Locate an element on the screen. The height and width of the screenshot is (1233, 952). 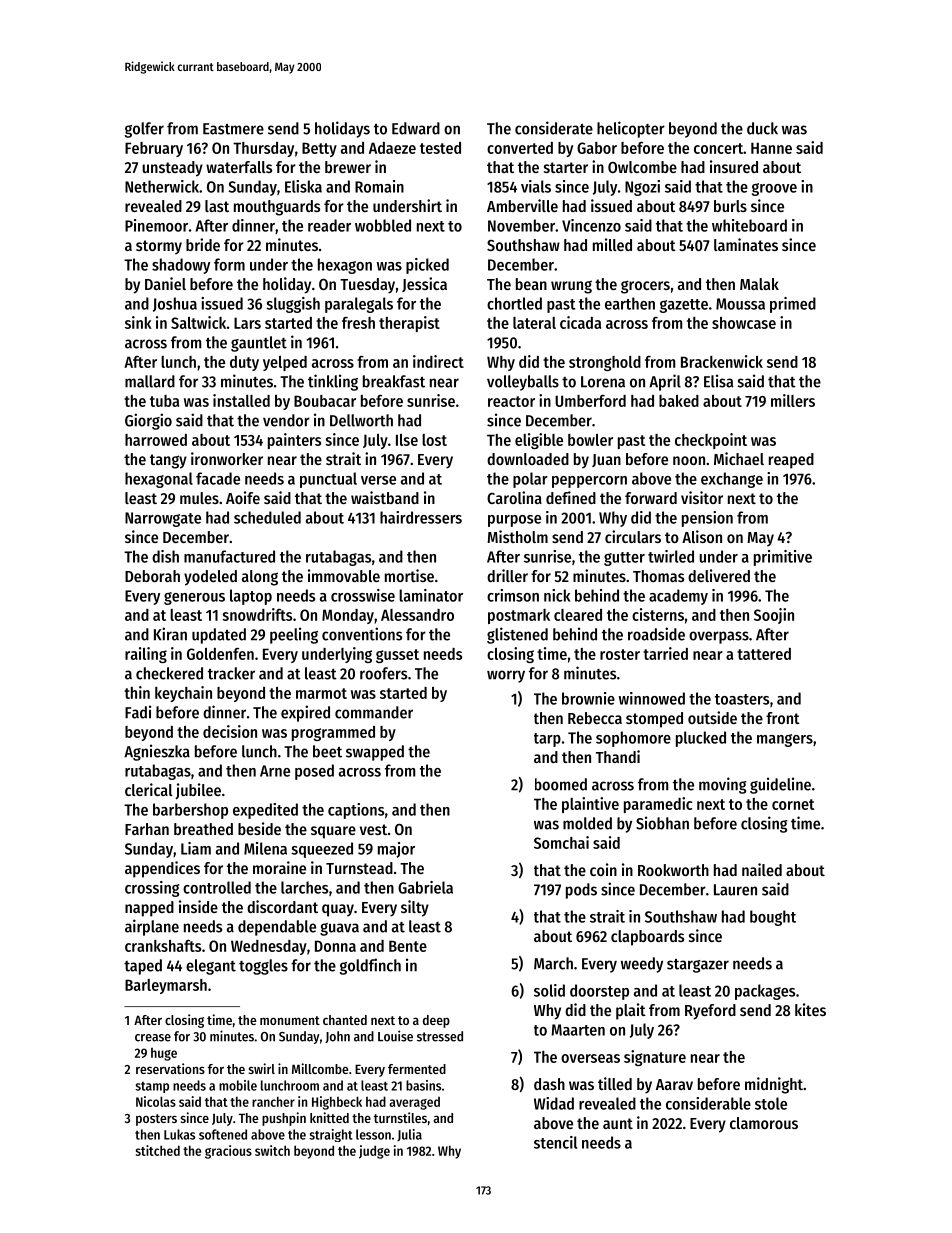
vest is located at coordinates (373, 829).
